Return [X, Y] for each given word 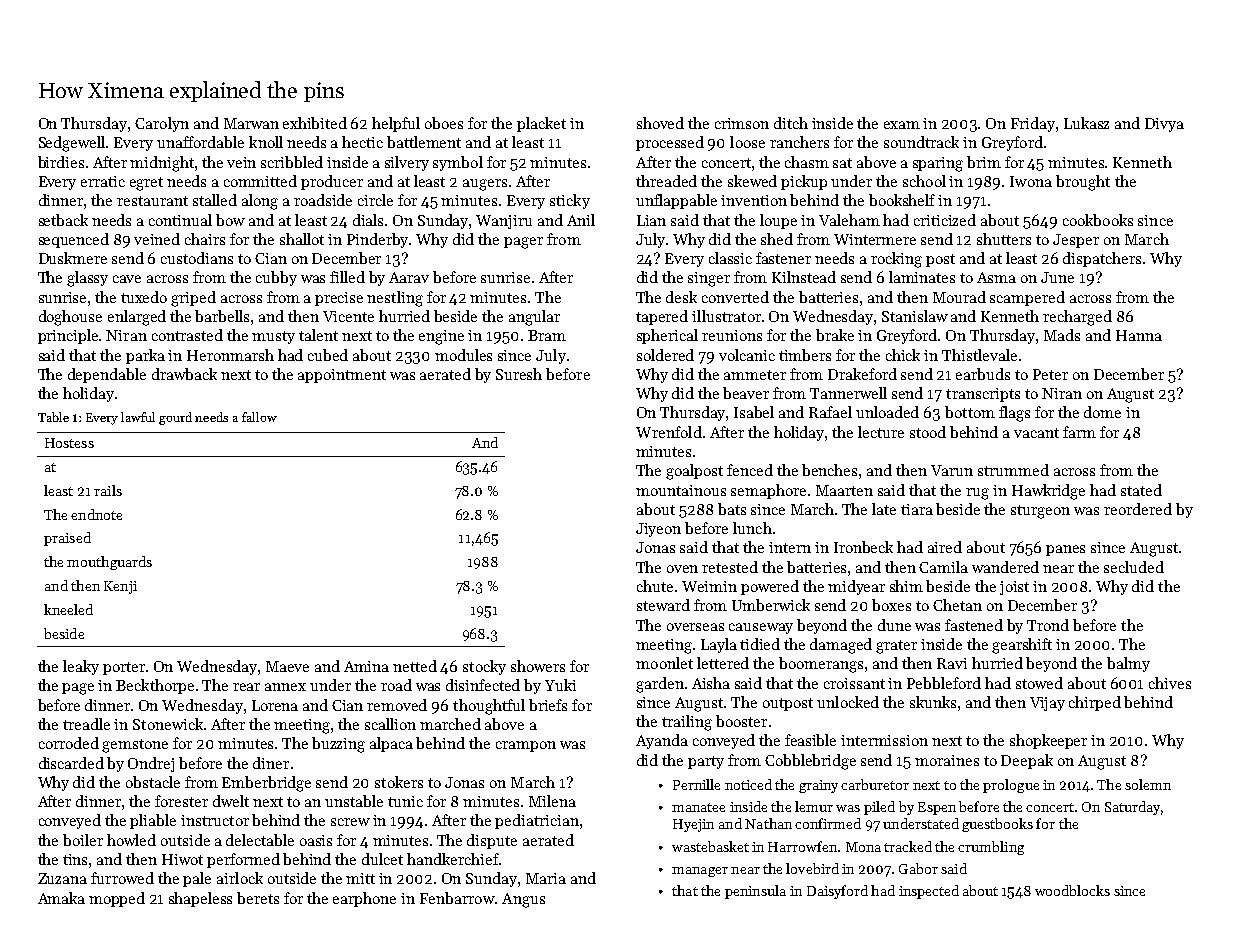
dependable [107, 375]
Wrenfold [669, 432]
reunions [732, 335]
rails [108, 490]
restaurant [152, 201]
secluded [1134, 567]
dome [1102, 412]
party [706, 762]
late [884, 509]
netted [415, 666]
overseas [695, 627]
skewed [752, 181]
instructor [215, 820]
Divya [1164, 125]
